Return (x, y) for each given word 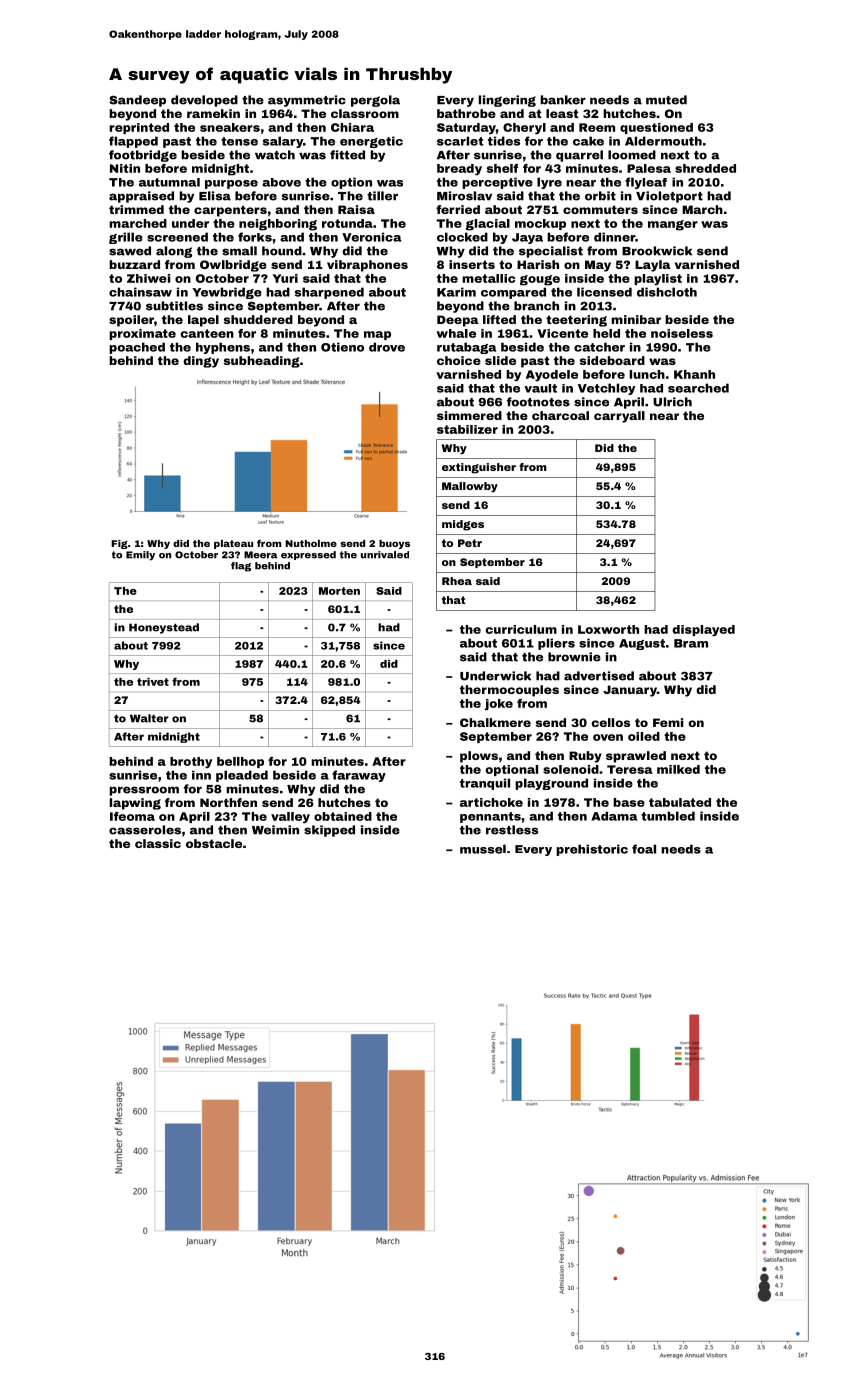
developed (204, 101)
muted (666, 100)
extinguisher (479, 468)
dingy (201, 362)
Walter (149, 718)
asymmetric (307, 101)
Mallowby (470, 487)
